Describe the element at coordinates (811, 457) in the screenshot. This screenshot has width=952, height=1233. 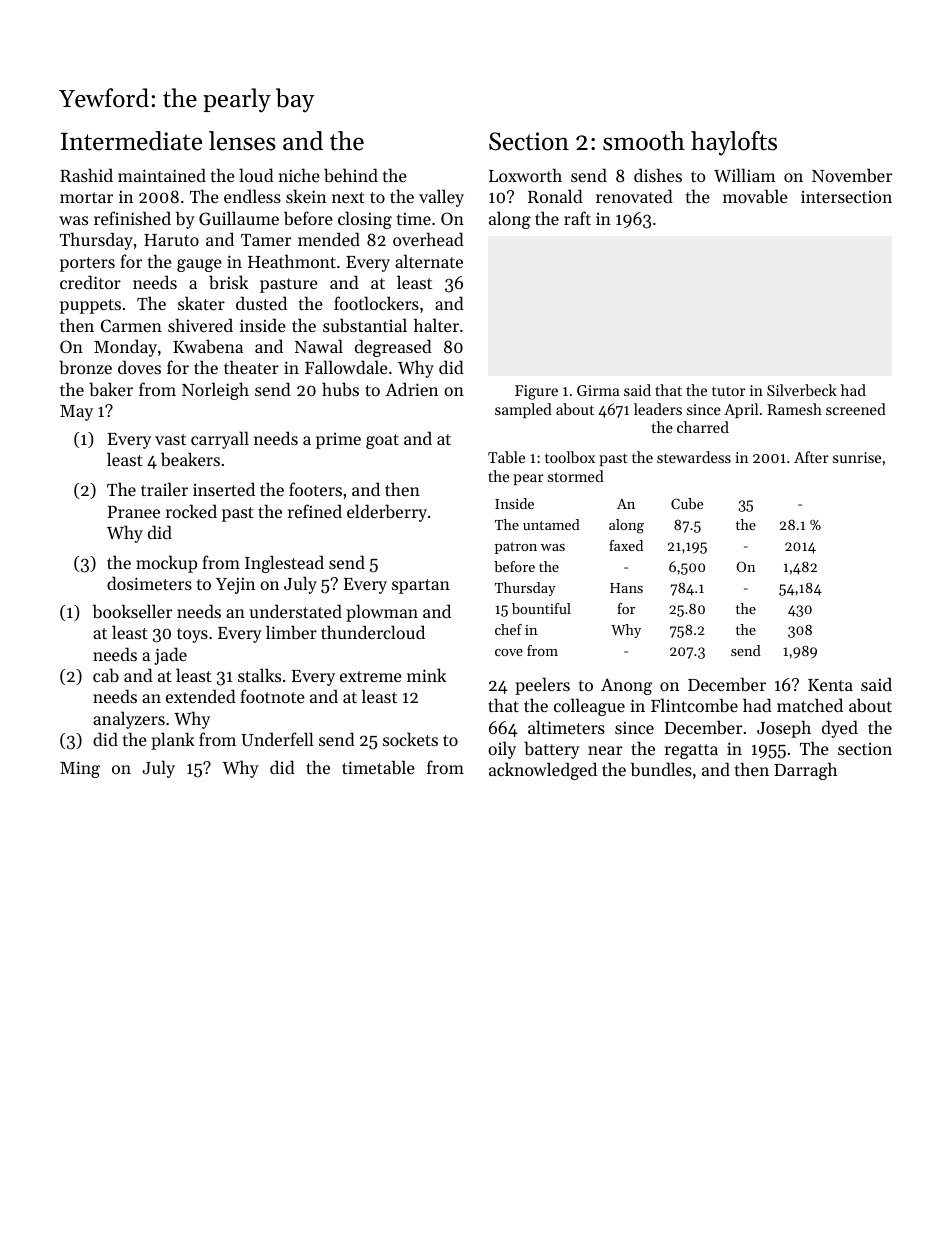
I see `After` at that location.
